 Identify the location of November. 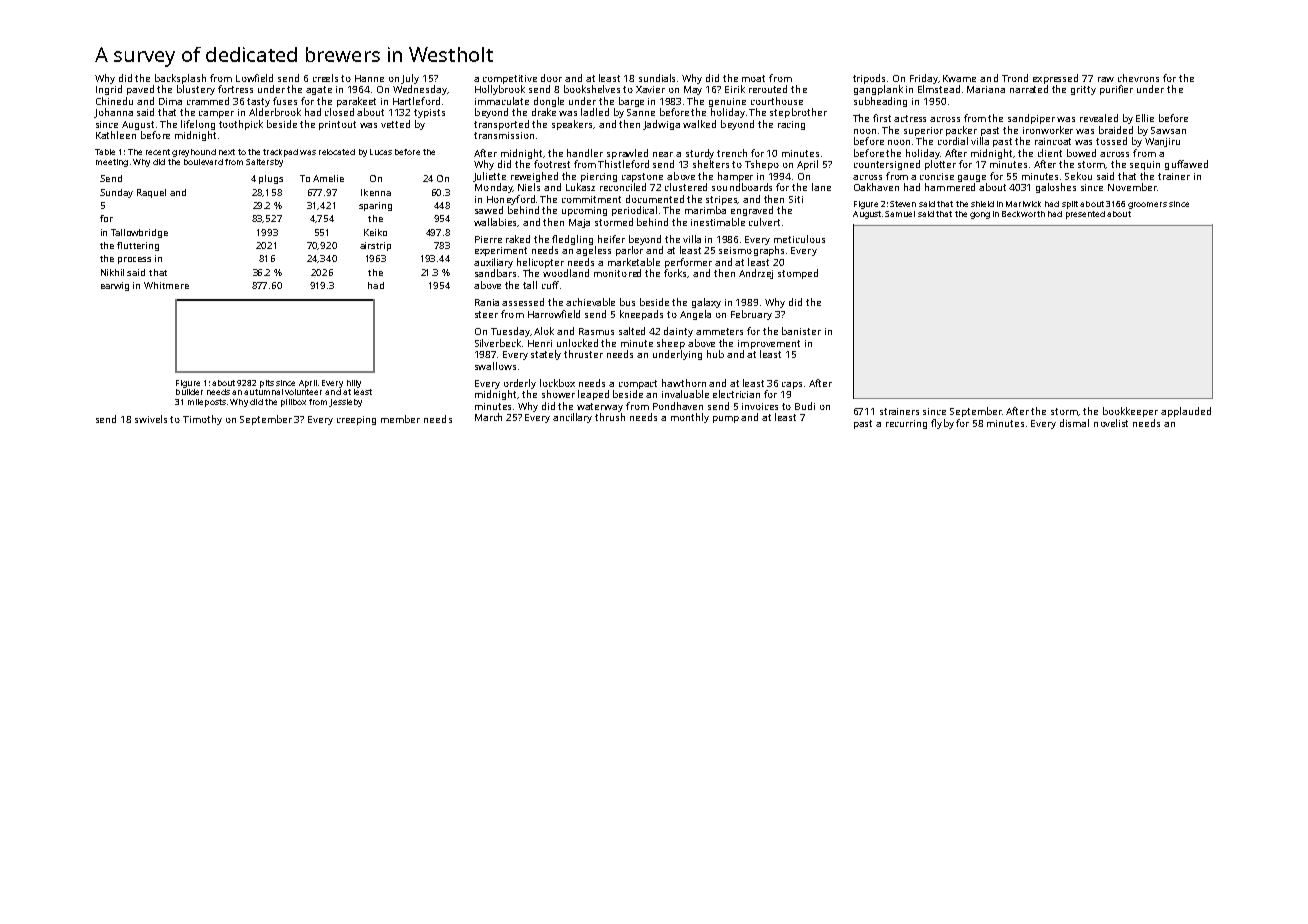
(1132, 187).
